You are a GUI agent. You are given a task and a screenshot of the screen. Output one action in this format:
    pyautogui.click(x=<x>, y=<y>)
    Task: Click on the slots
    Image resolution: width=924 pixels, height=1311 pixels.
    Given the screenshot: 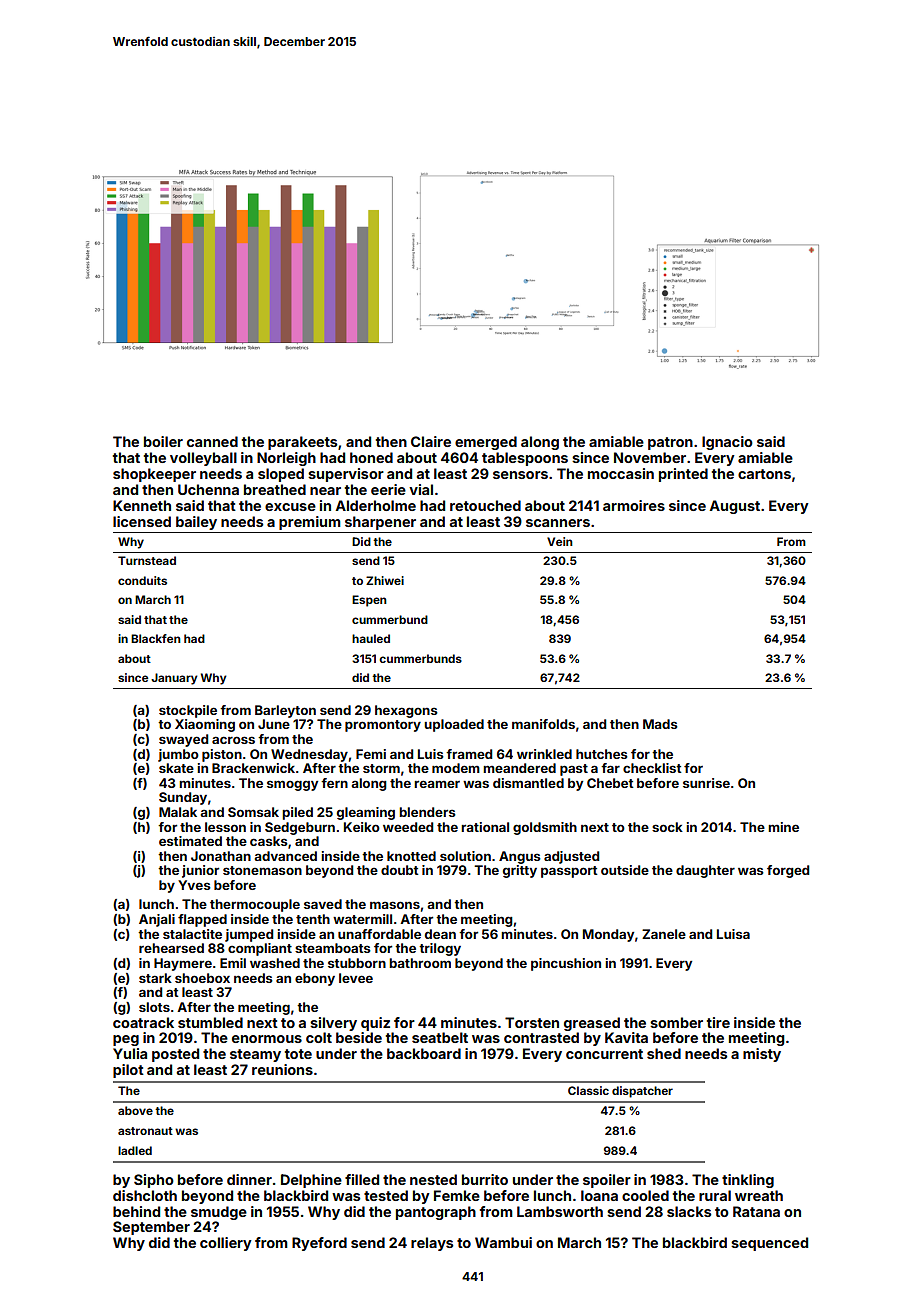 What is the action you would take?
    pyautogui.click(x=154, y=1007)
